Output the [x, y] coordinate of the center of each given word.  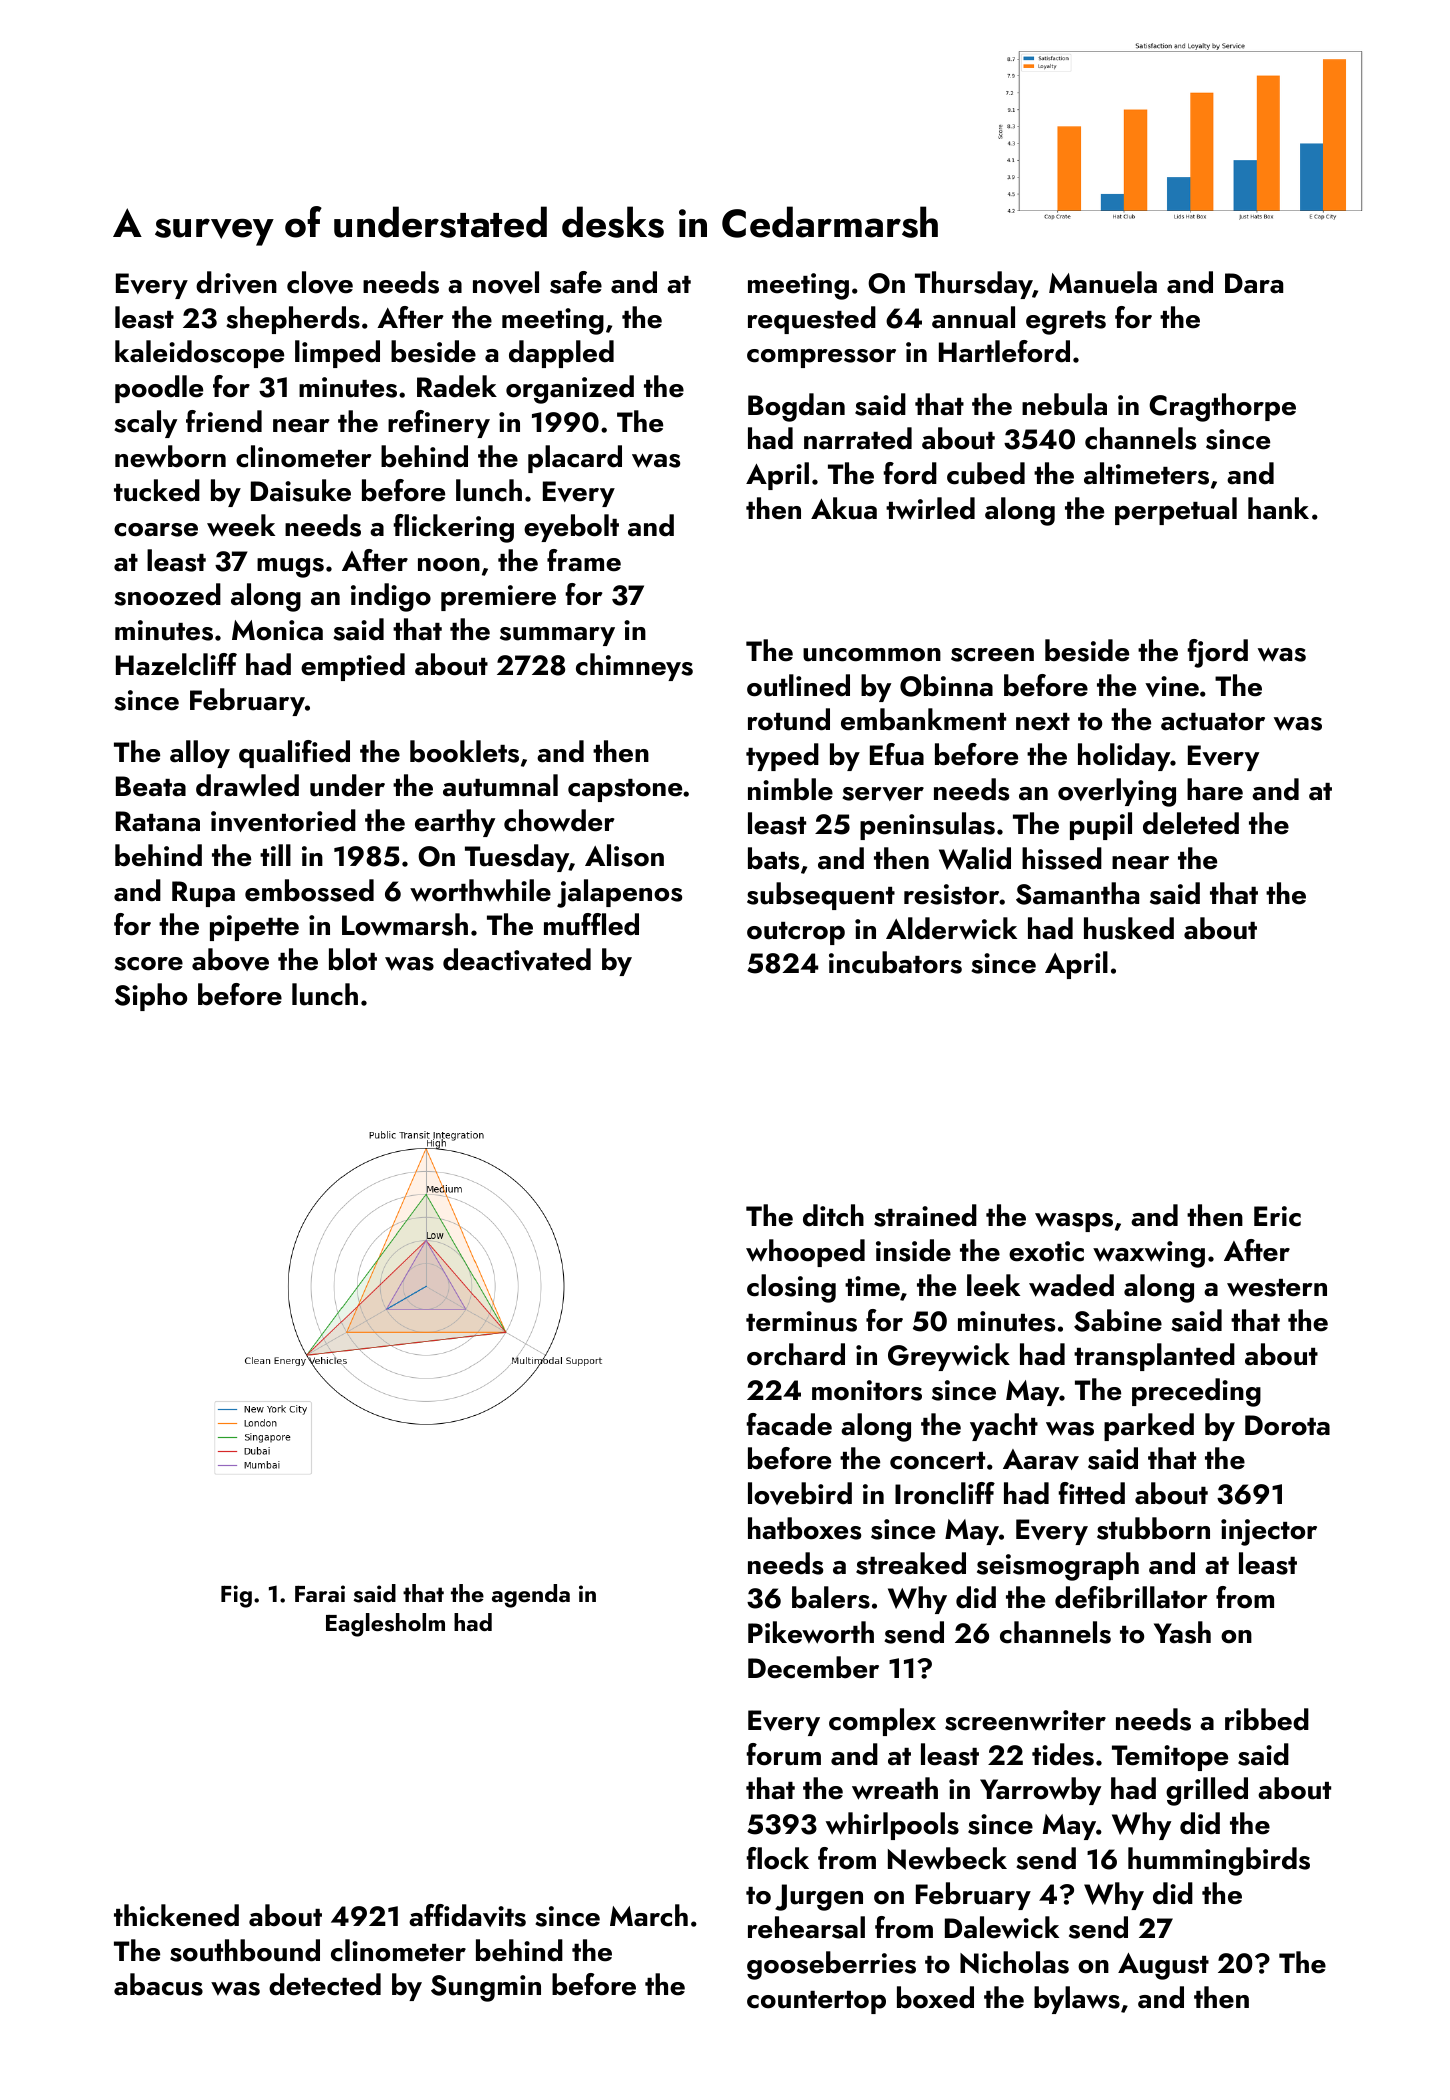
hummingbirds [1219, 1861]
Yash [1182, 1632]
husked [1129, 928]
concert [937, 1461]
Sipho [151, 997]
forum [783, 1754]
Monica [277, 630]
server [883, 794]
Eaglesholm [385, 1625]
